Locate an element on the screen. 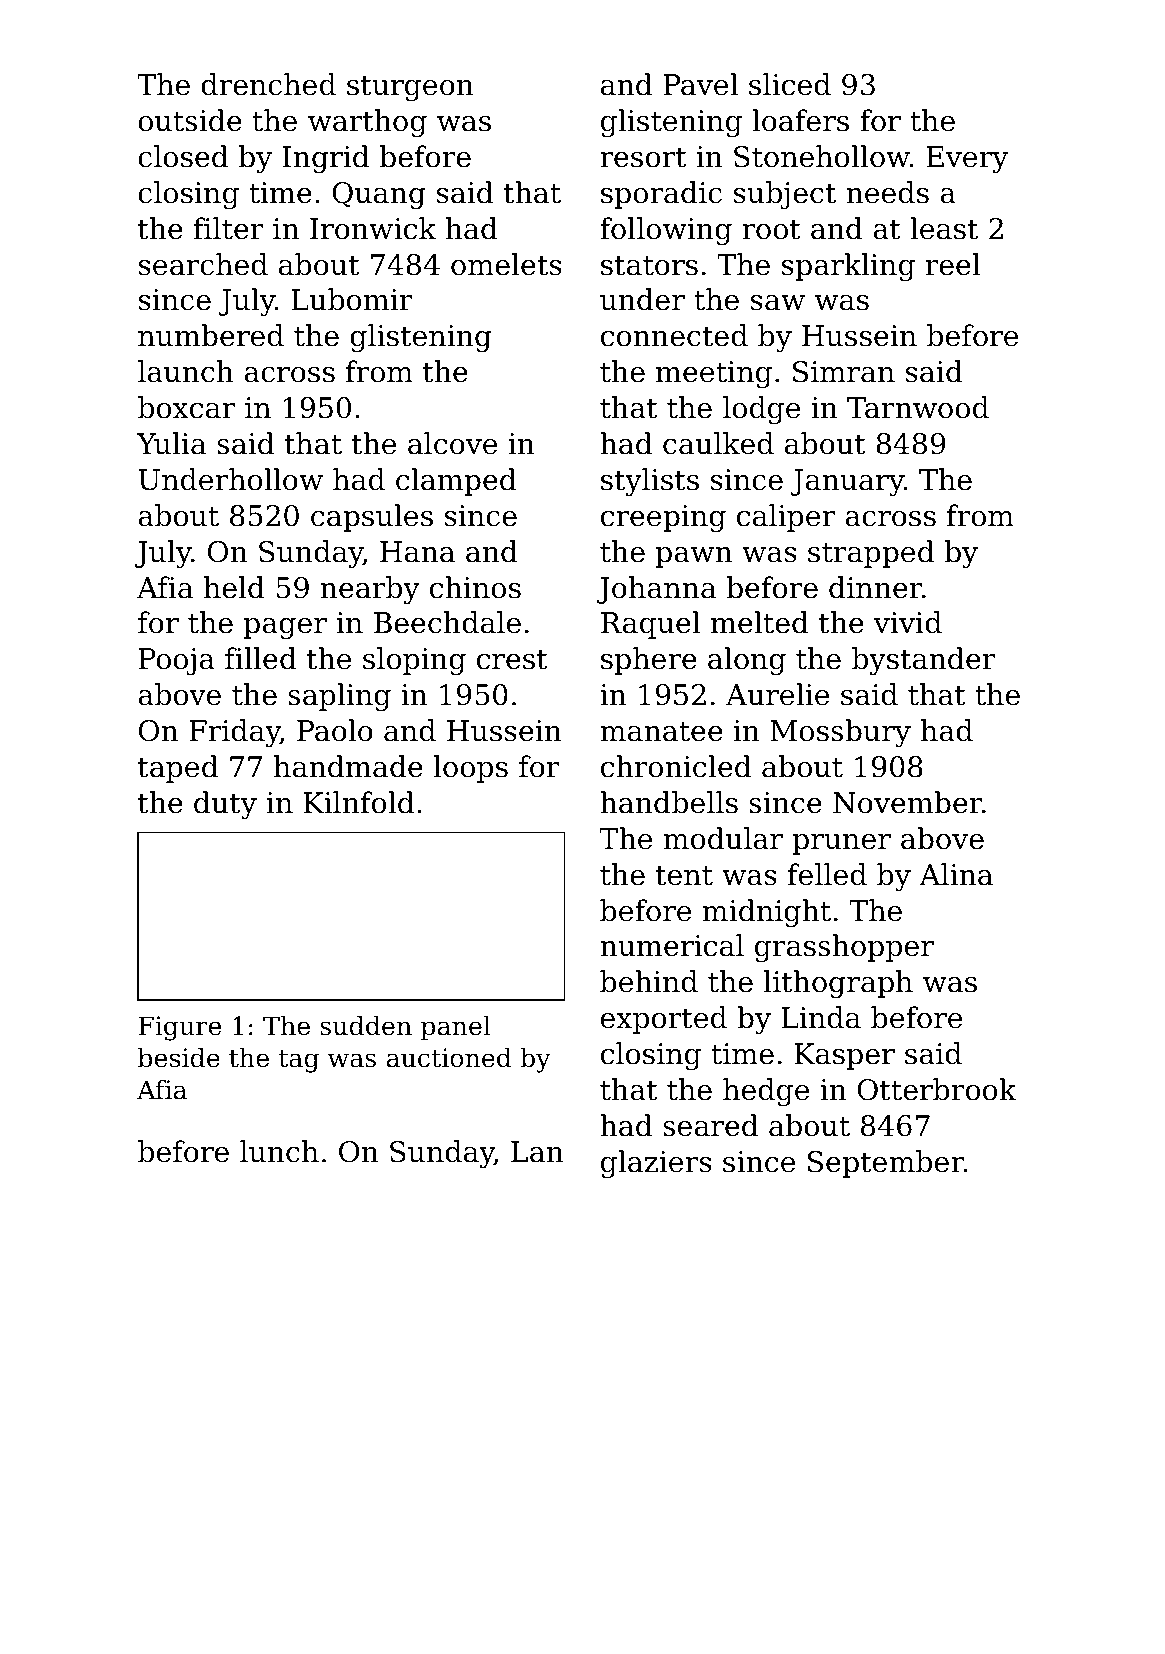  sliced is located at coordinates (790, 84).
